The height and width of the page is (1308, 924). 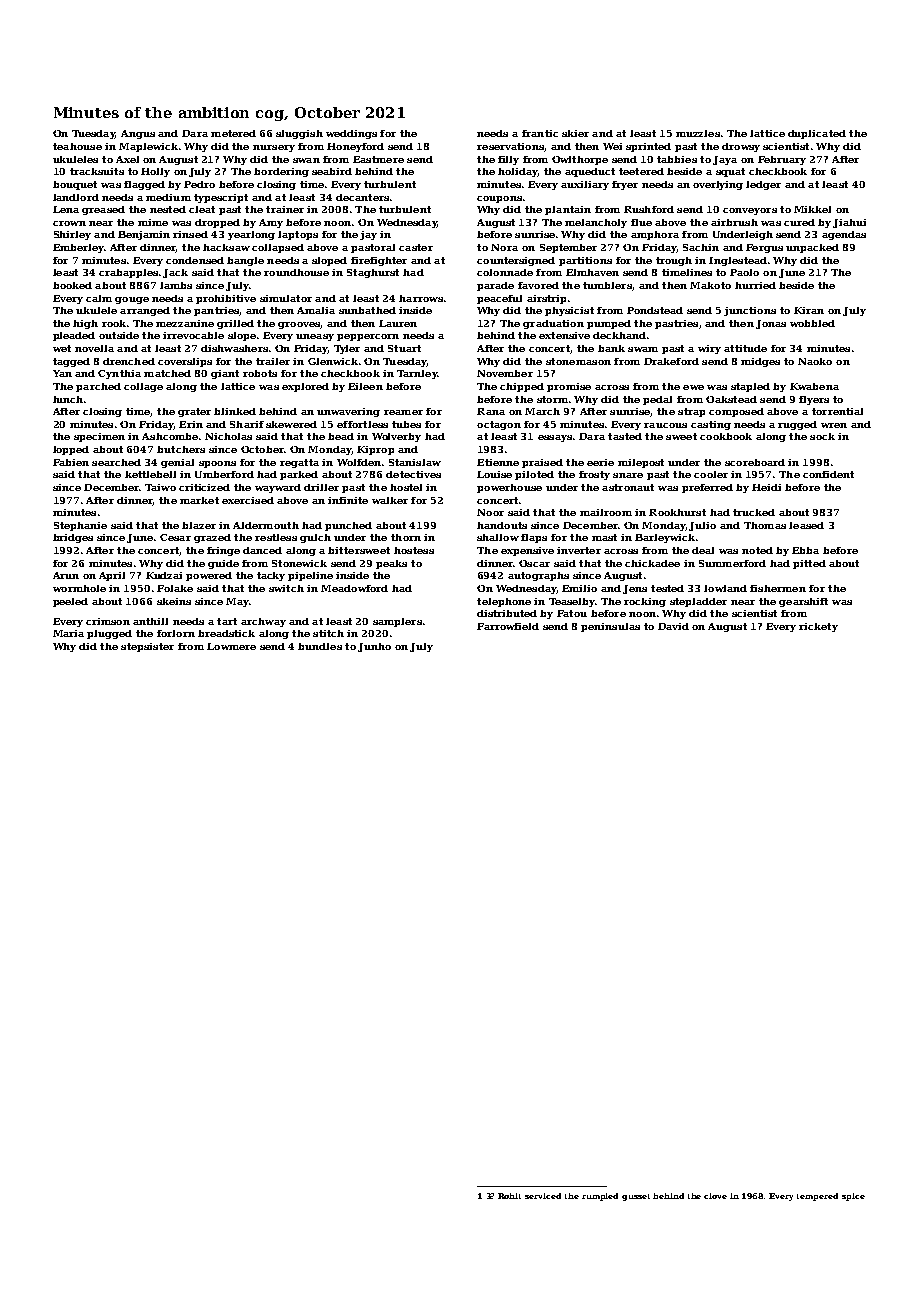 What do you see at coordinates (406, 537) in the page?
I see `thorn` at bounding box center [406, 537].
